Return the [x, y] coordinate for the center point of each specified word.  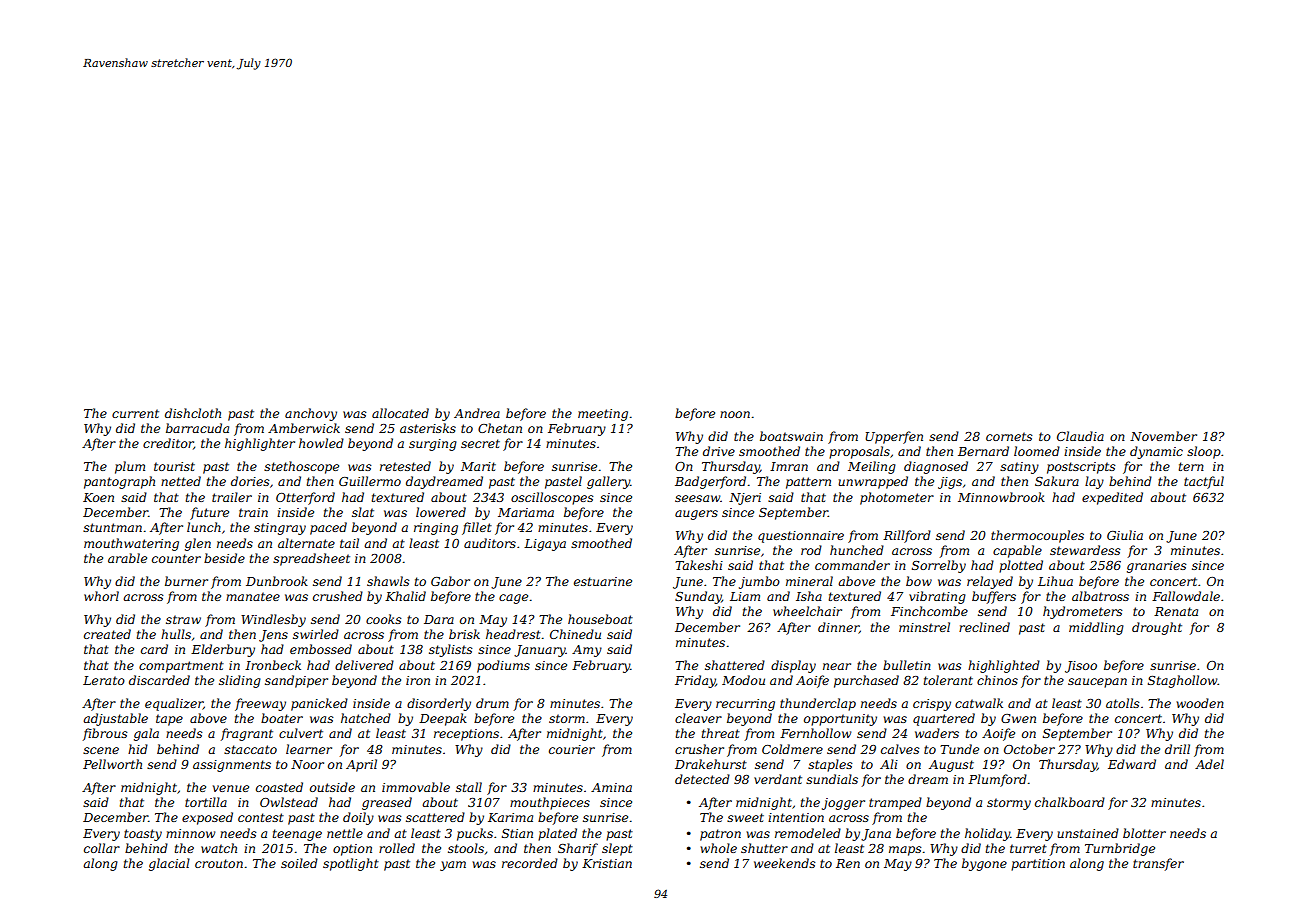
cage [513, 599]
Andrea [477, 413]
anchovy [311, 414]
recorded [530, 863]
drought [1157, 628]
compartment [181, 667]
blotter [1144, 833]
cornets [1009, 436]
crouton [219, 863]
